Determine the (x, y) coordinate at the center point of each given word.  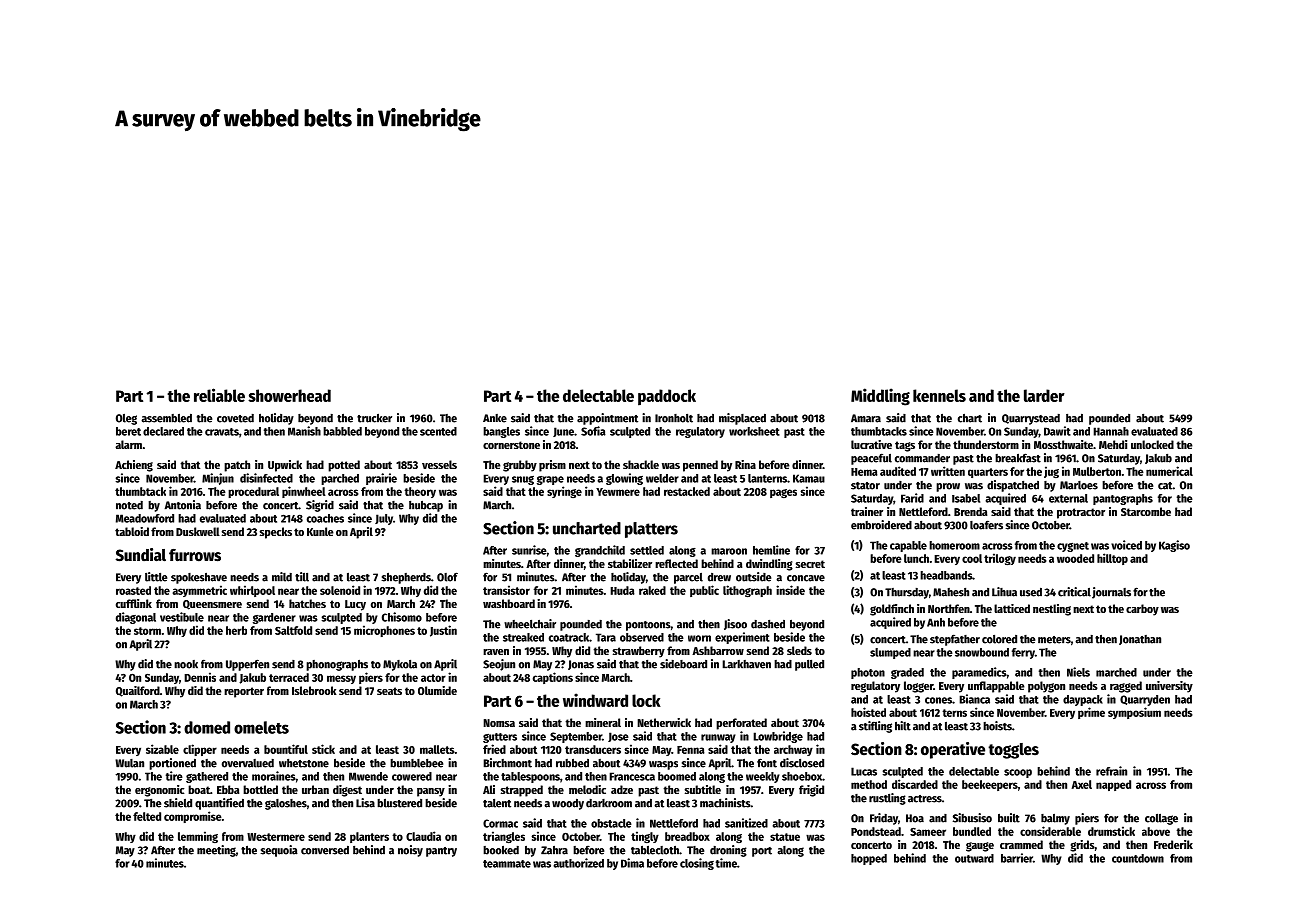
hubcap (426, 506)
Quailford (138, 691)
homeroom (954, 545)
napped (1113, 785)
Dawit (1057, 431)
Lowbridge (778, 737)
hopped (869, 859)
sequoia (279, 851)
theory (420, 492)
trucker (374, 418)
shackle (641, 464)
